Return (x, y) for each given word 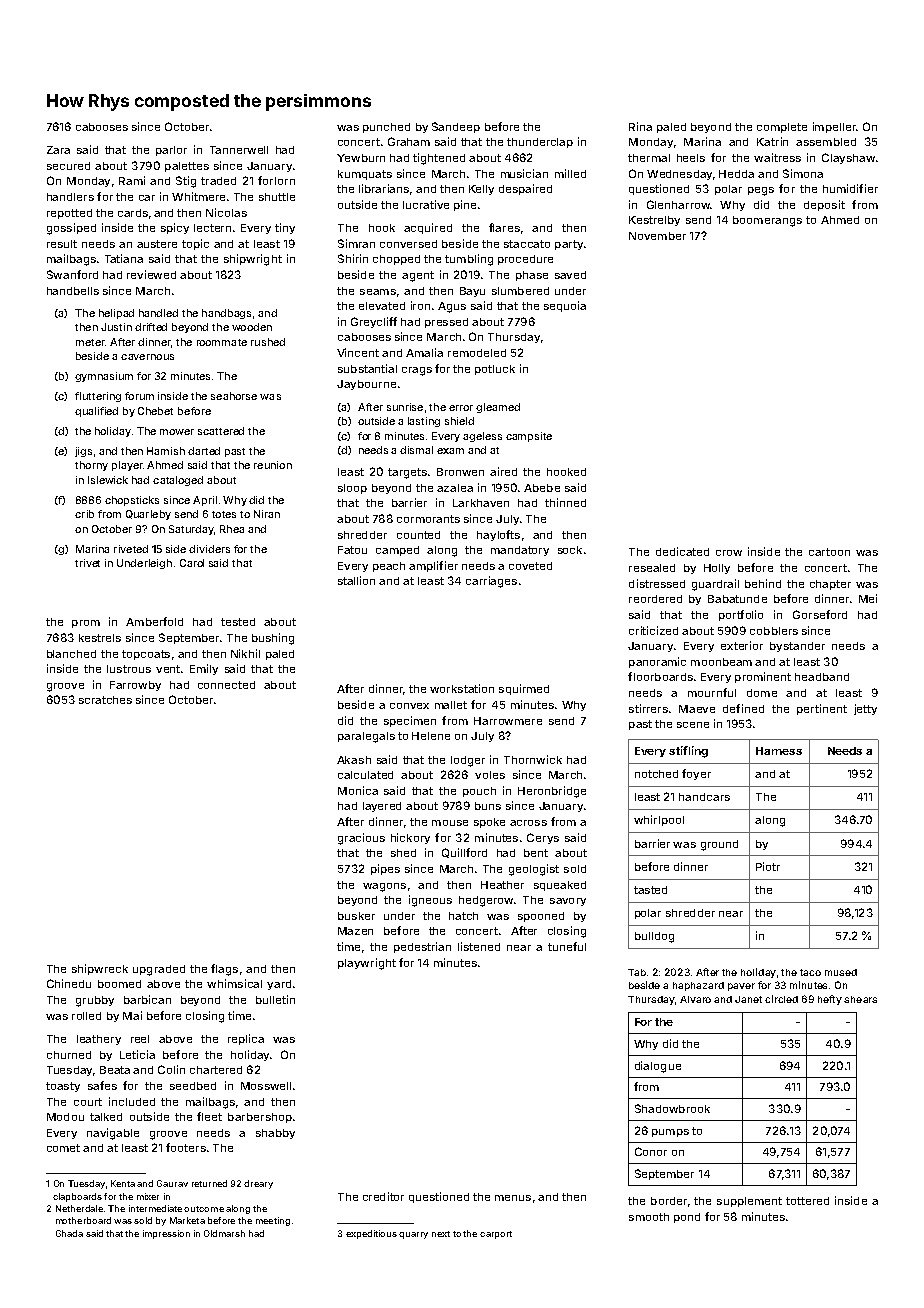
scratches (105, 700)
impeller (834, 127)
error (461, 408)
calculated (365, 775)
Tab (637, 972)
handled (158, 313)
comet (63, 1148)
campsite (529, 437)
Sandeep (456, 127)
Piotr (768, 866)
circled (781, 999)
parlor (171, 151)
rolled (86, 1016)
